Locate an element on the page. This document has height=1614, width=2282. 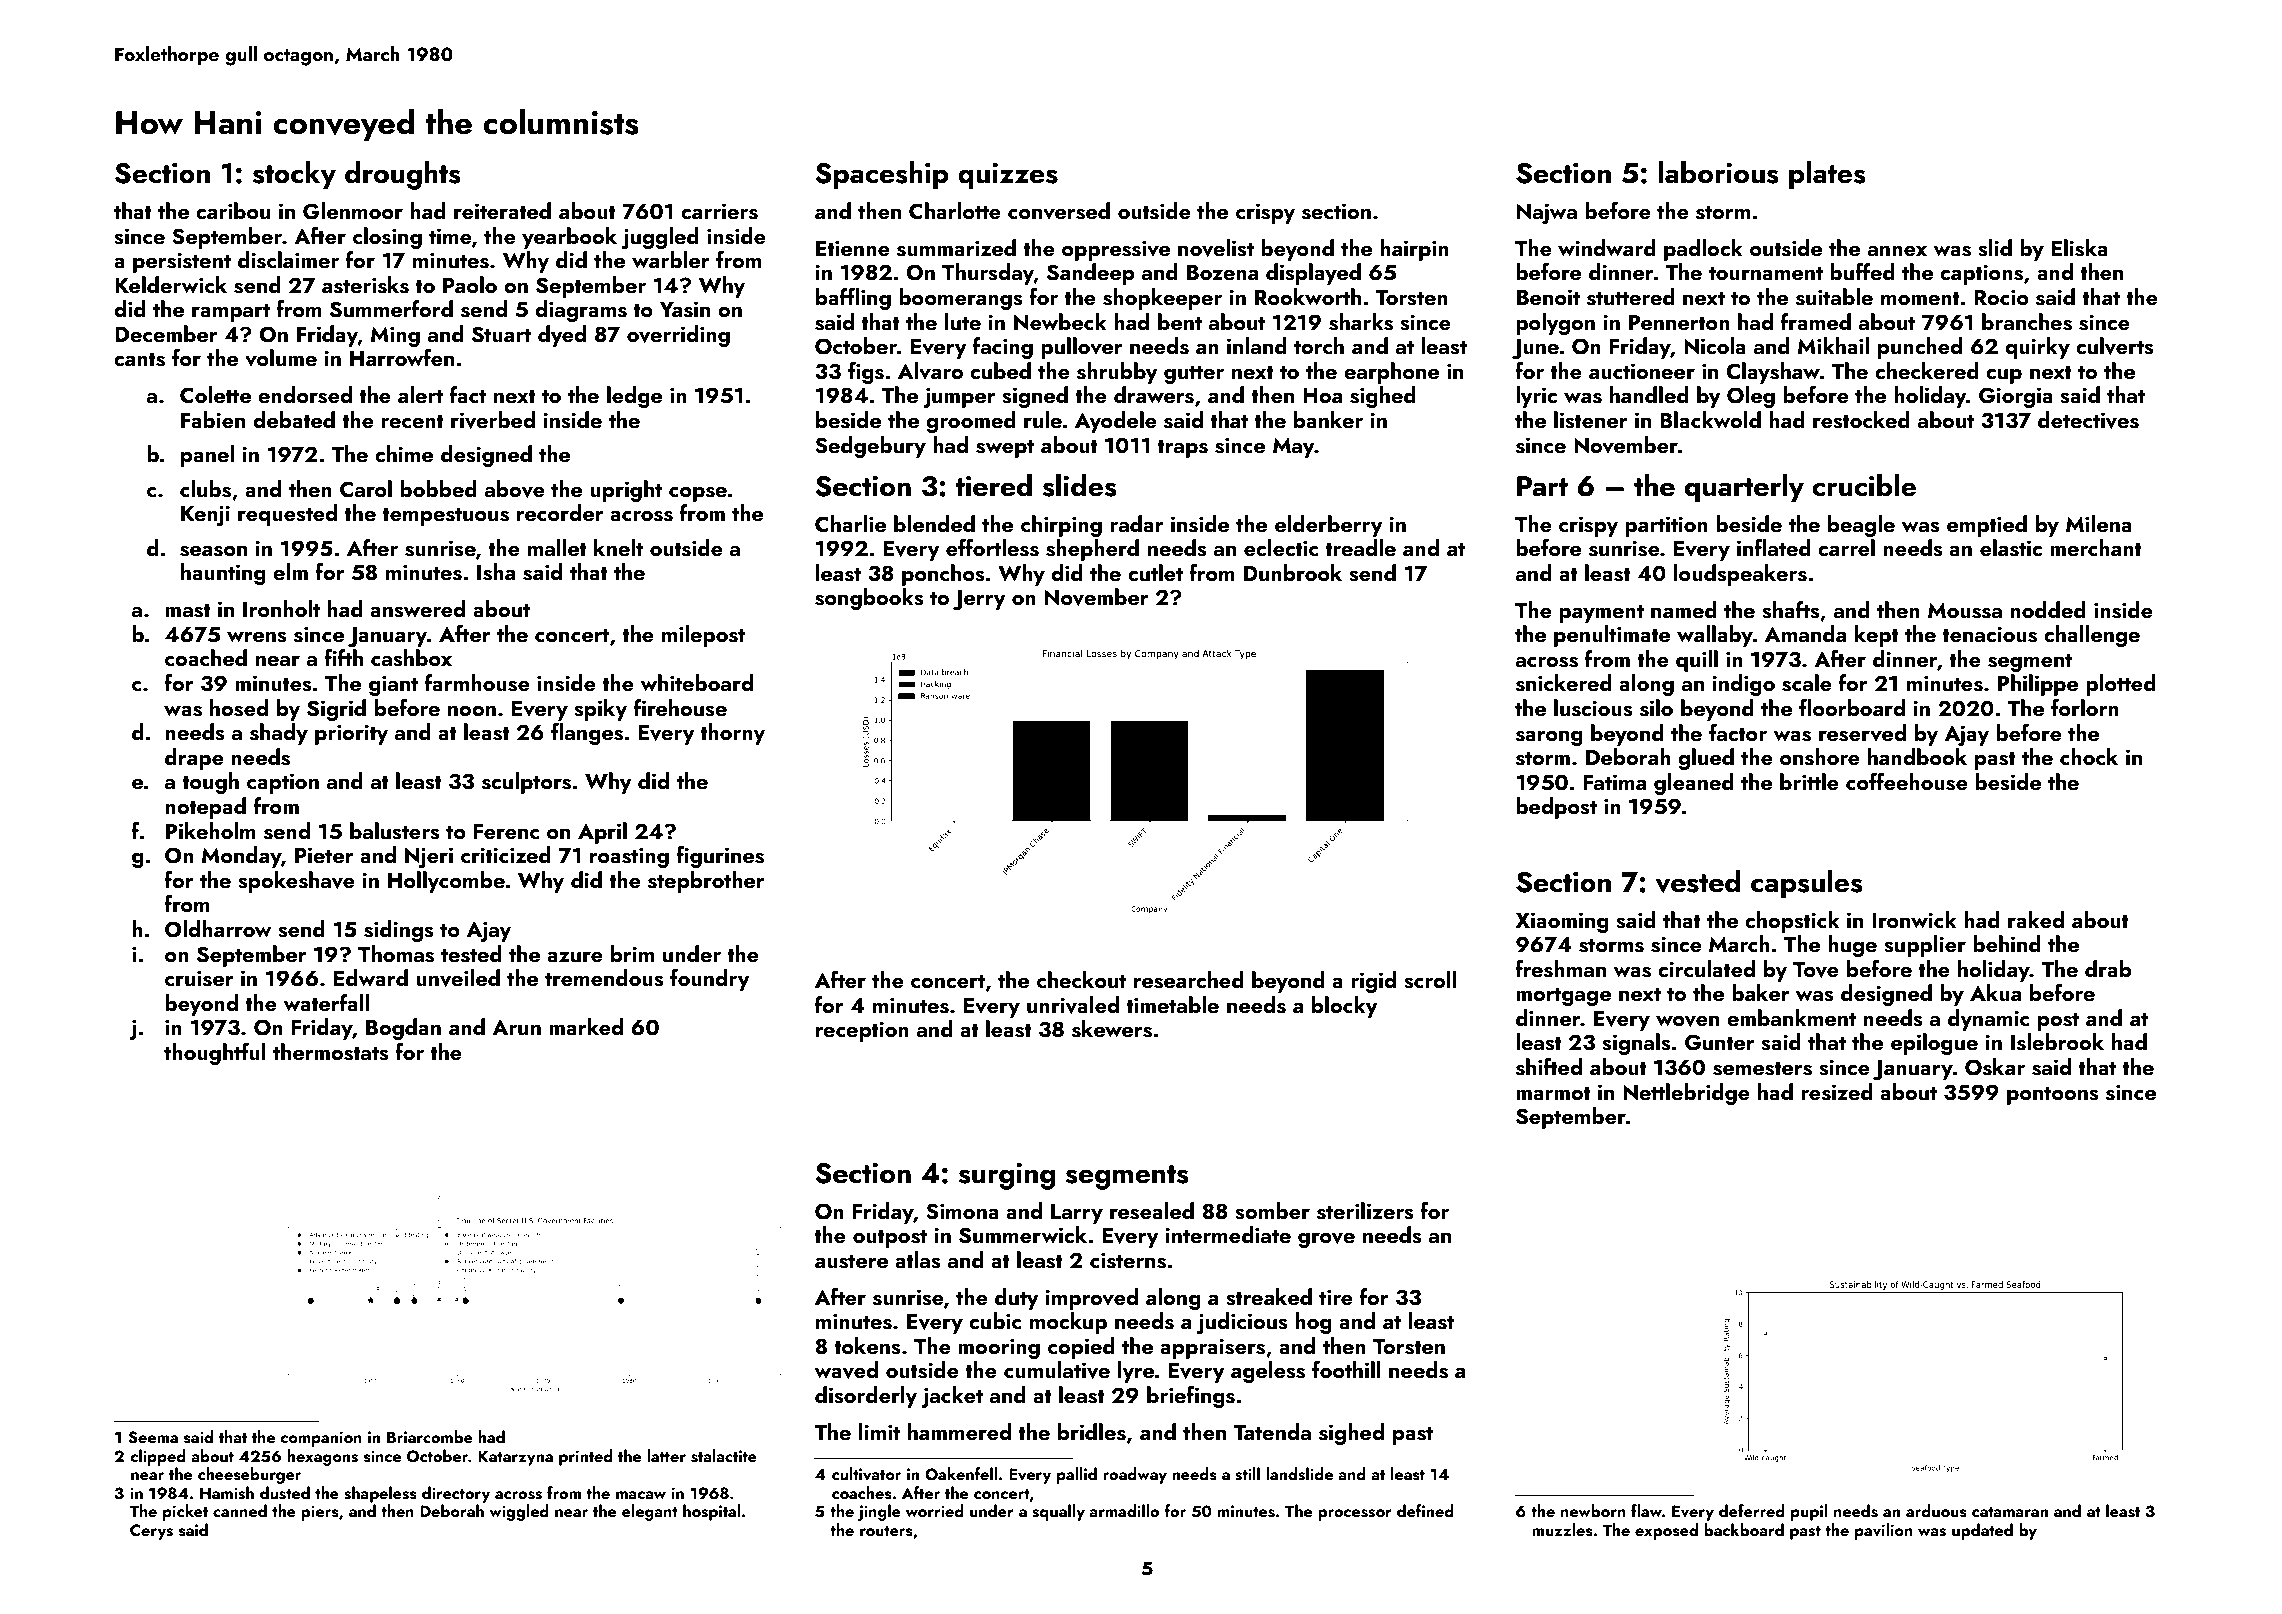
figurines is located at coordinates (720, 857).
